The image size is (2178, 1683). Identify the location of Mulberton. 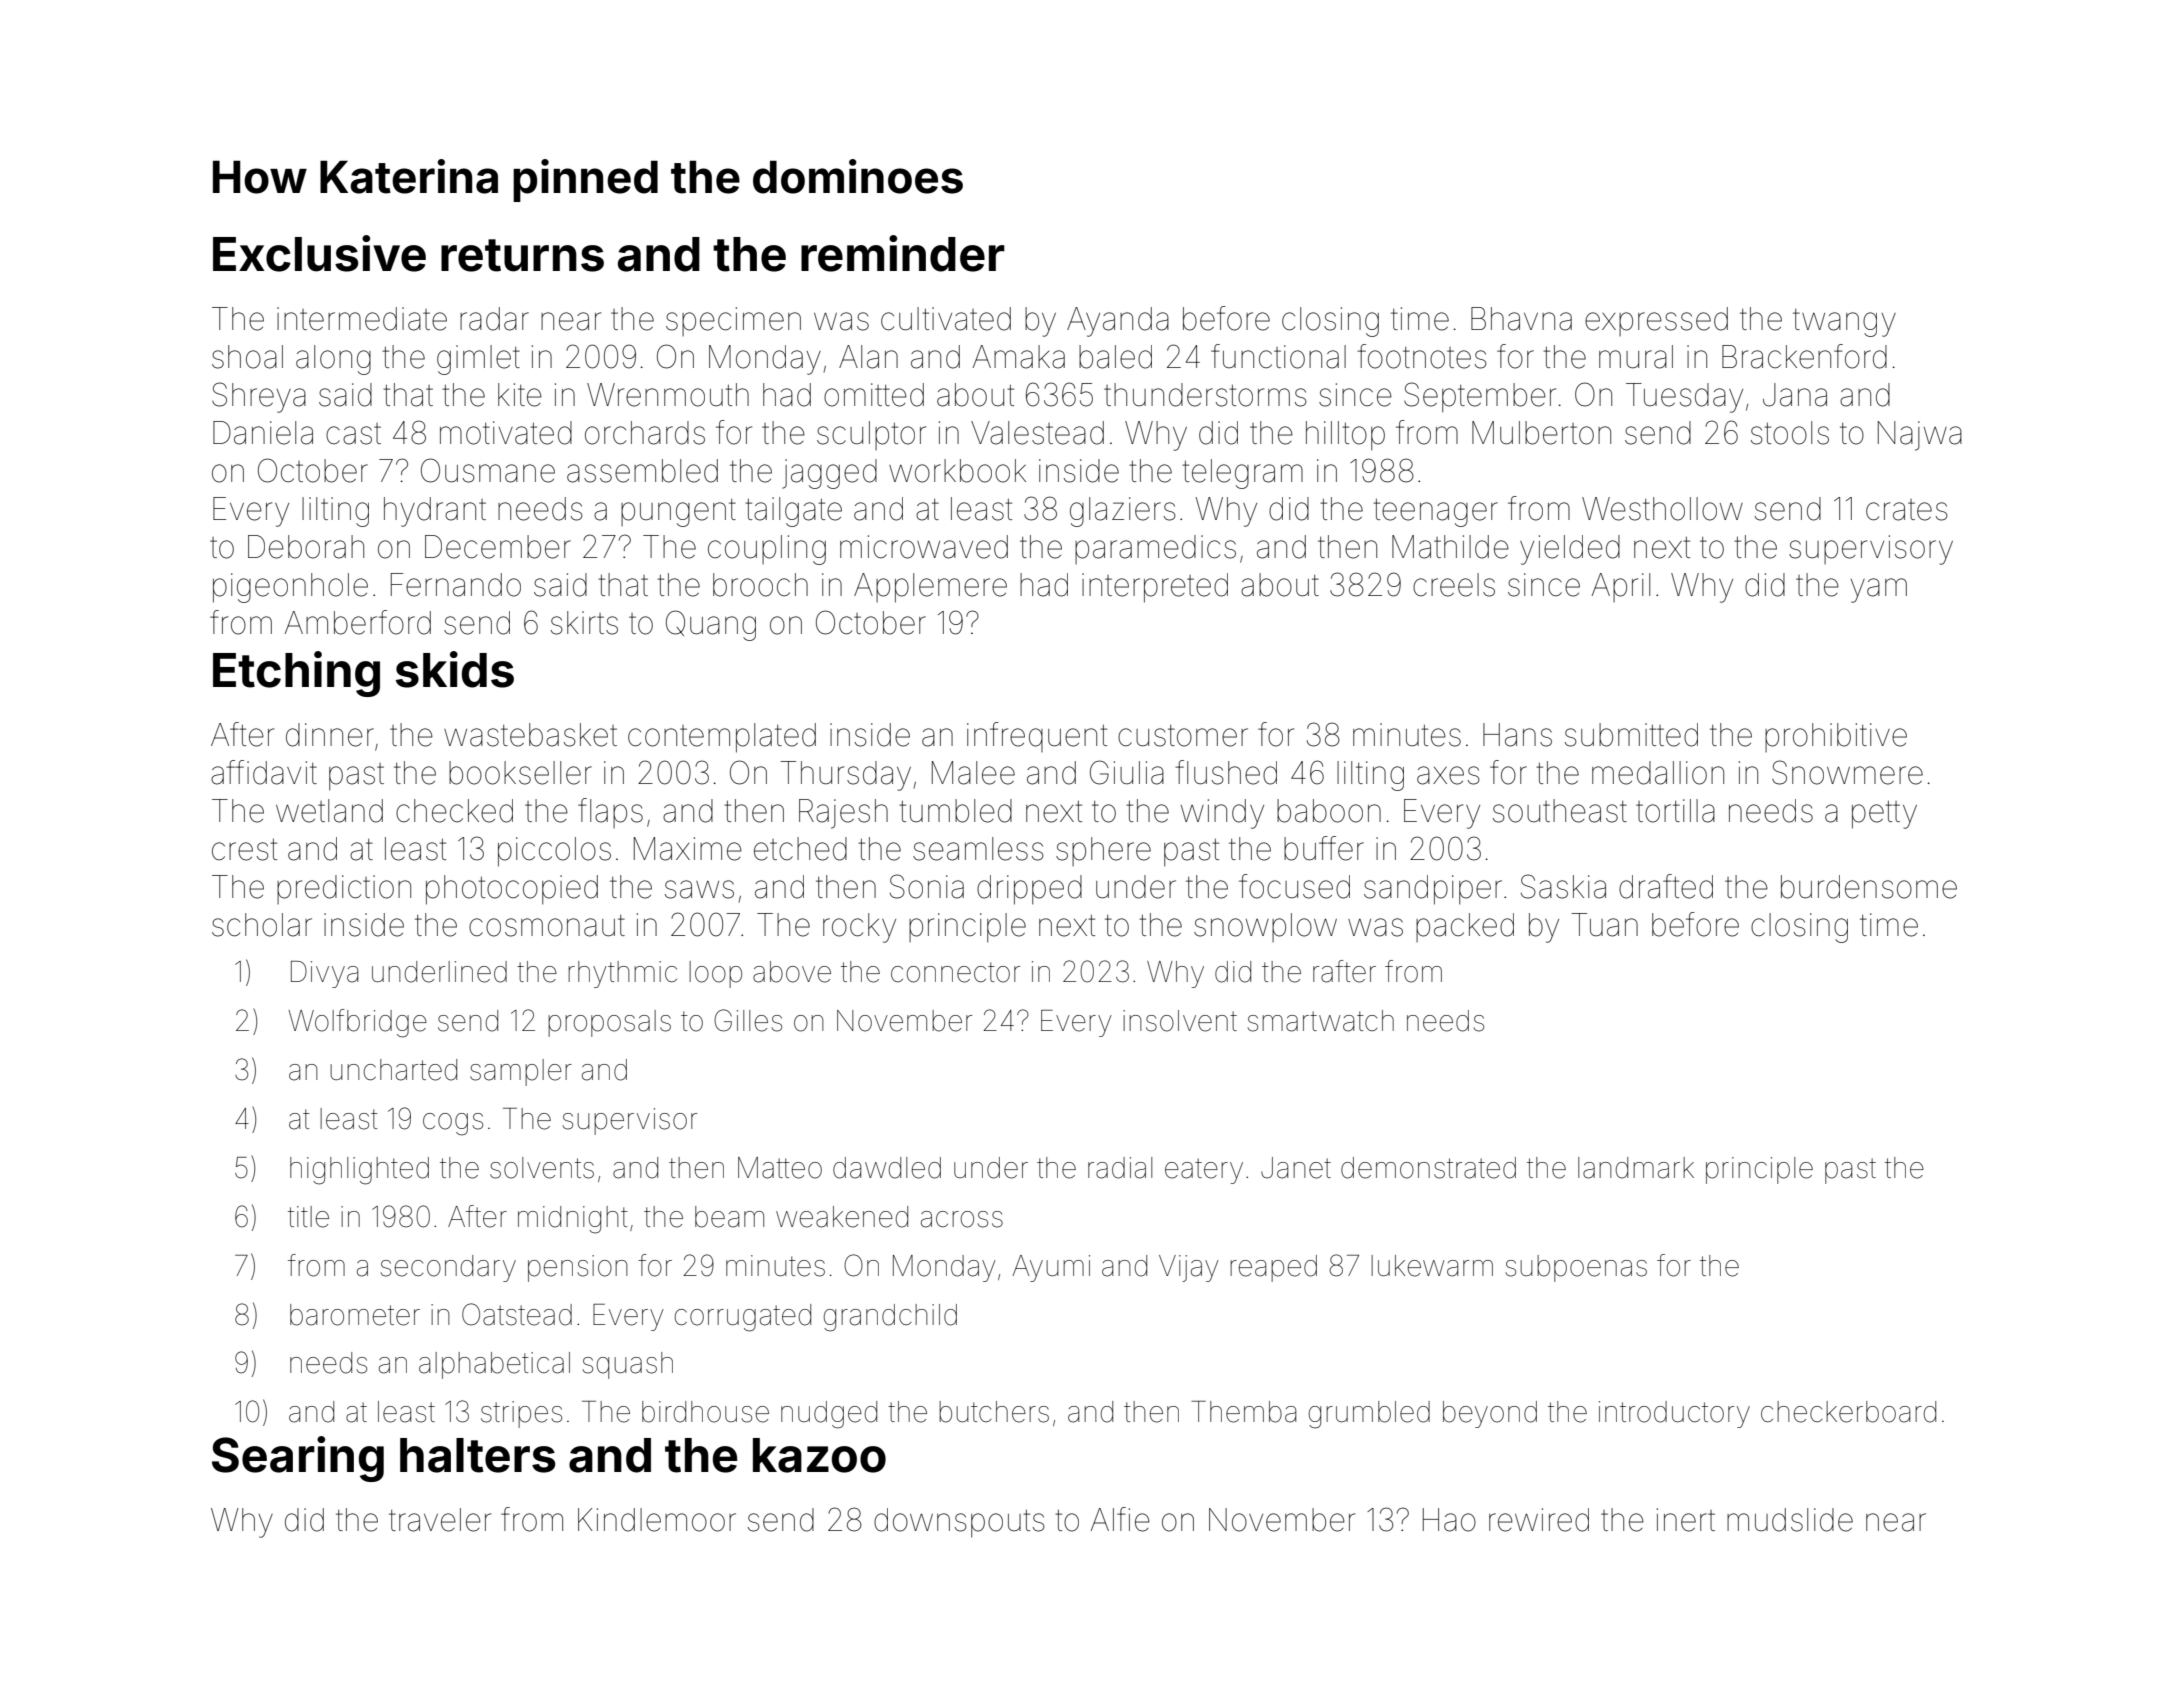
(1541, 433).
